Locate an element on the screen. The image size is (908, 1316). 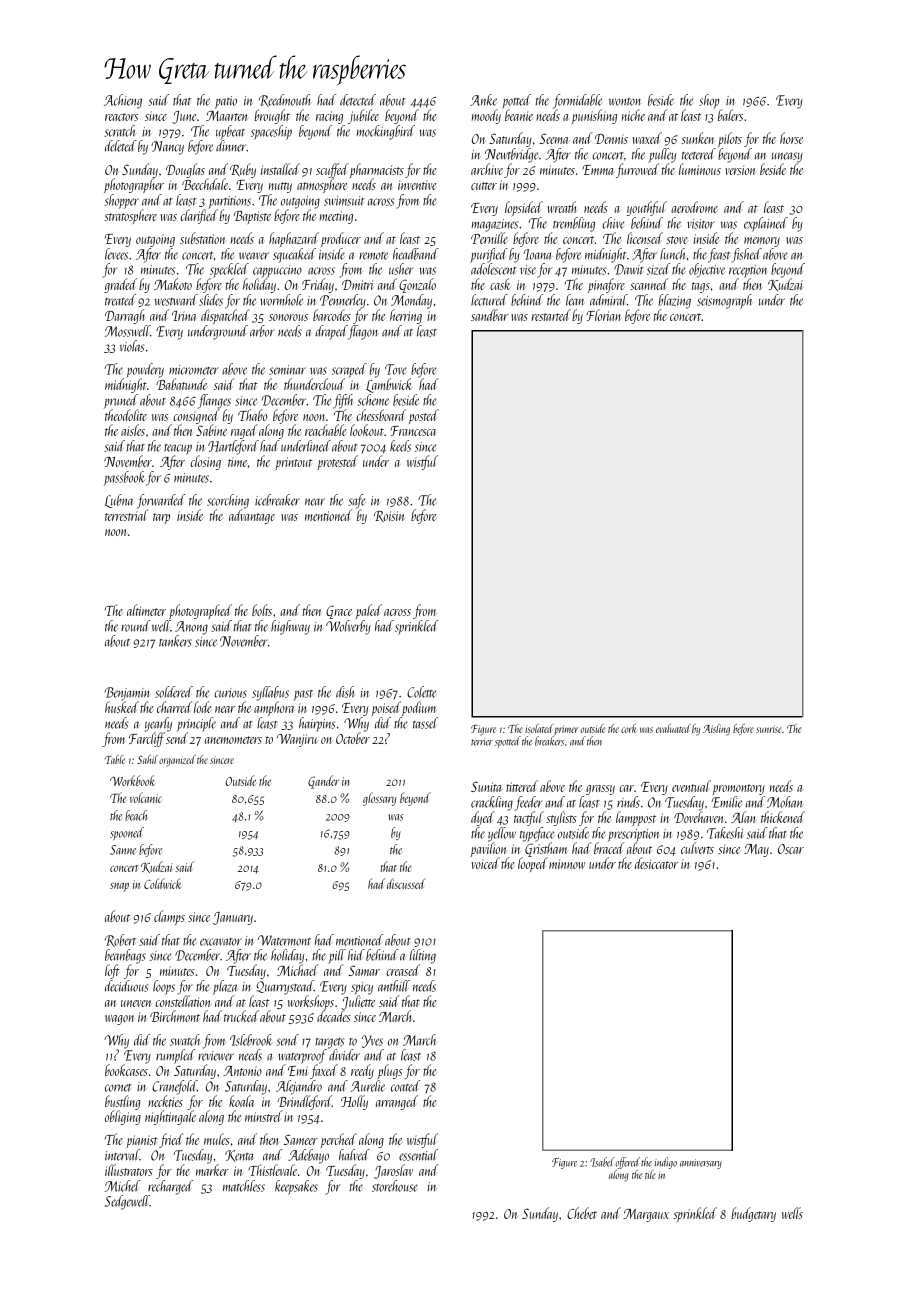
volcanic is located at coordinates (146, 797).
